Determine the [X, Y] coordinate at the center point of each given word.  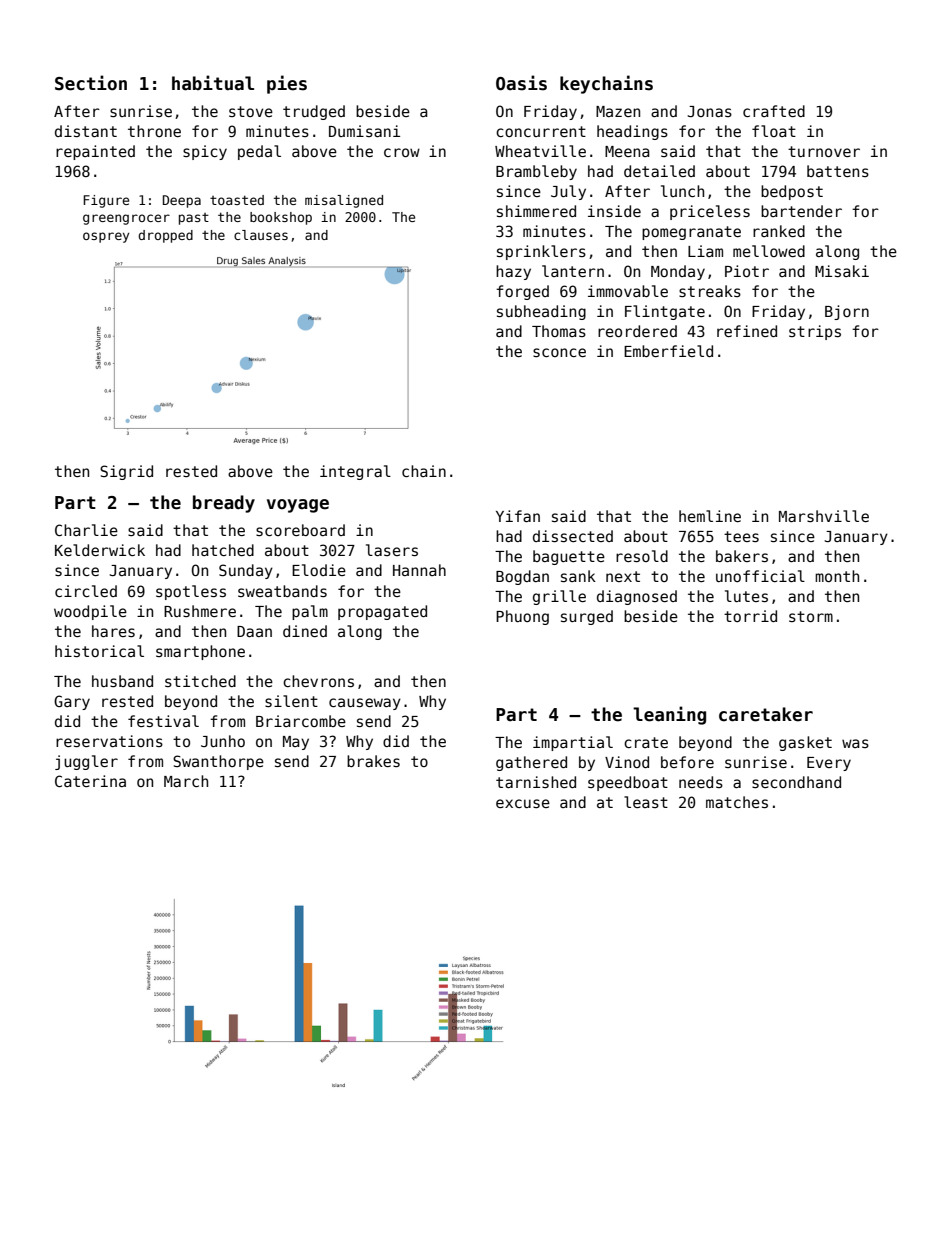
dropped [165, 236]
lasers [392, 550]
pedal [259, 152]
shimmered [536, 211]
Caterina [90, 781]
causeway [365, 704]
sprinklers [541, 252]
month [837, 576]
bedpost [792, 192]
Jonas [709, 111]
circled [86, 591]
